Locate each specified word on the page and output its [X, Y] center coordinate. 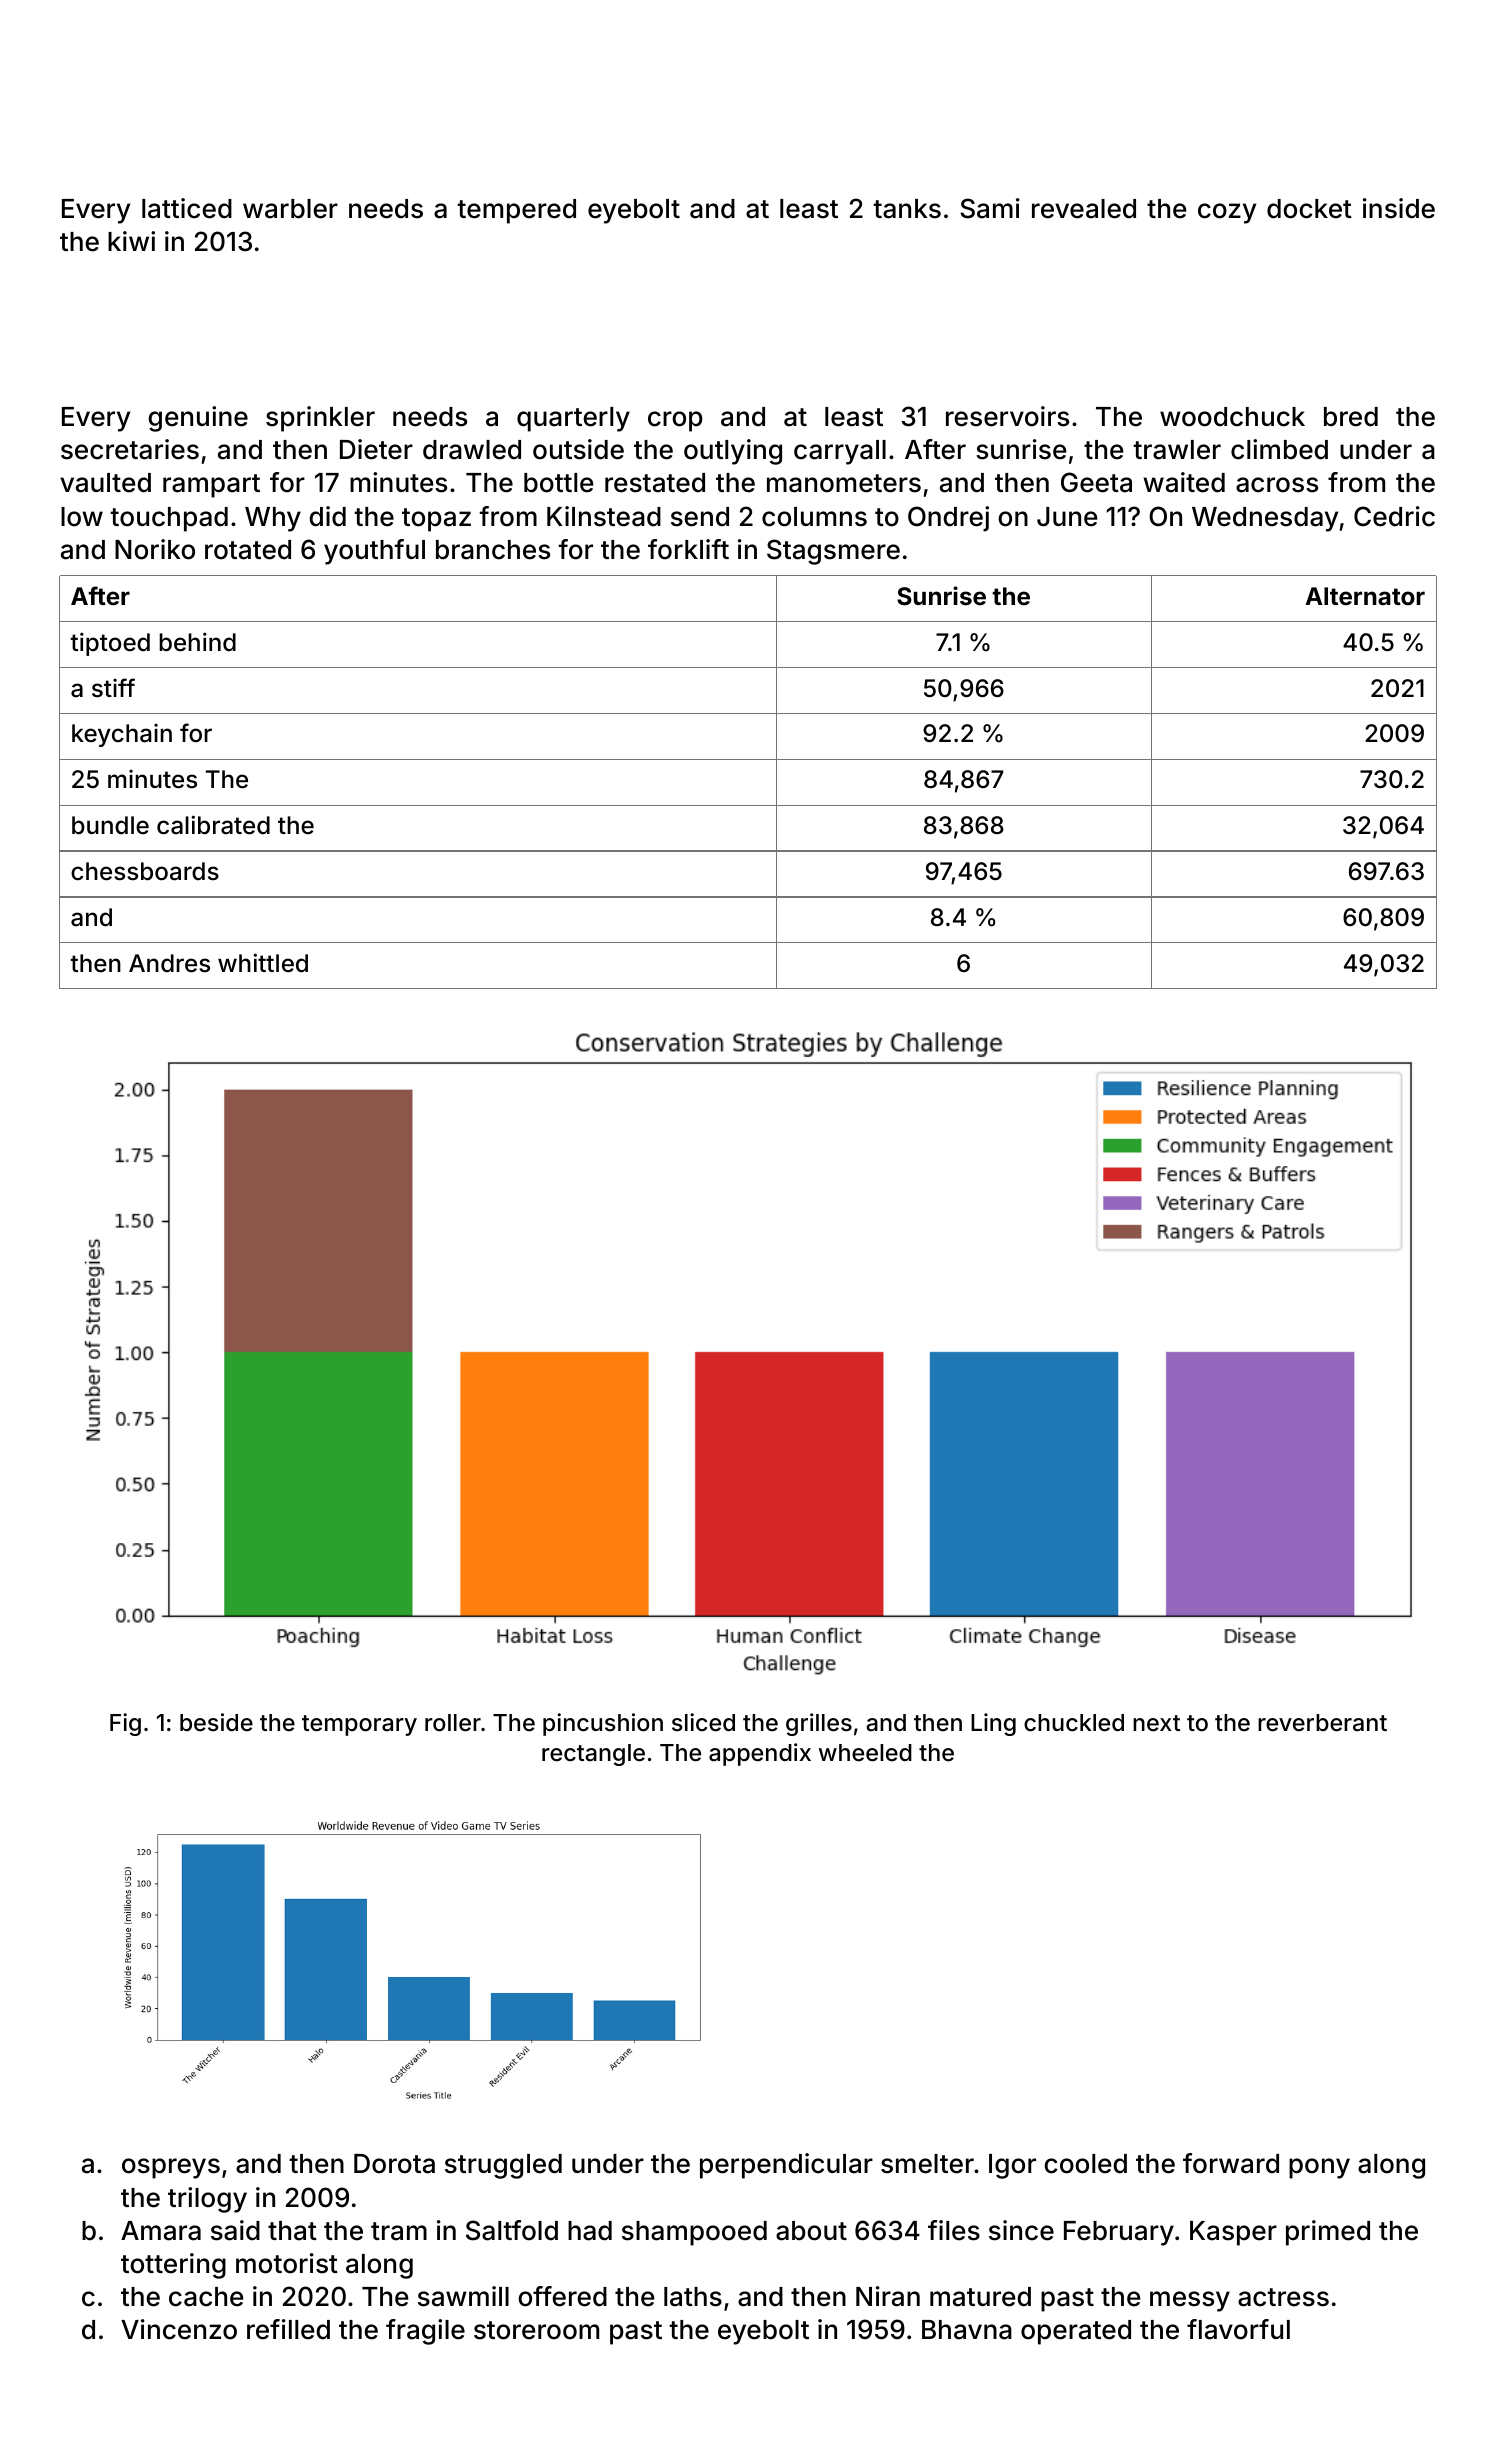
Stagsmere [833, 552]
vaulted [105, 483]
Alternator [1365, 596]
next [1156, 1723]
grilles [819, 1724]
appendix [760, 1754]
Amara [161, 2231]
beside [216, 1722]
